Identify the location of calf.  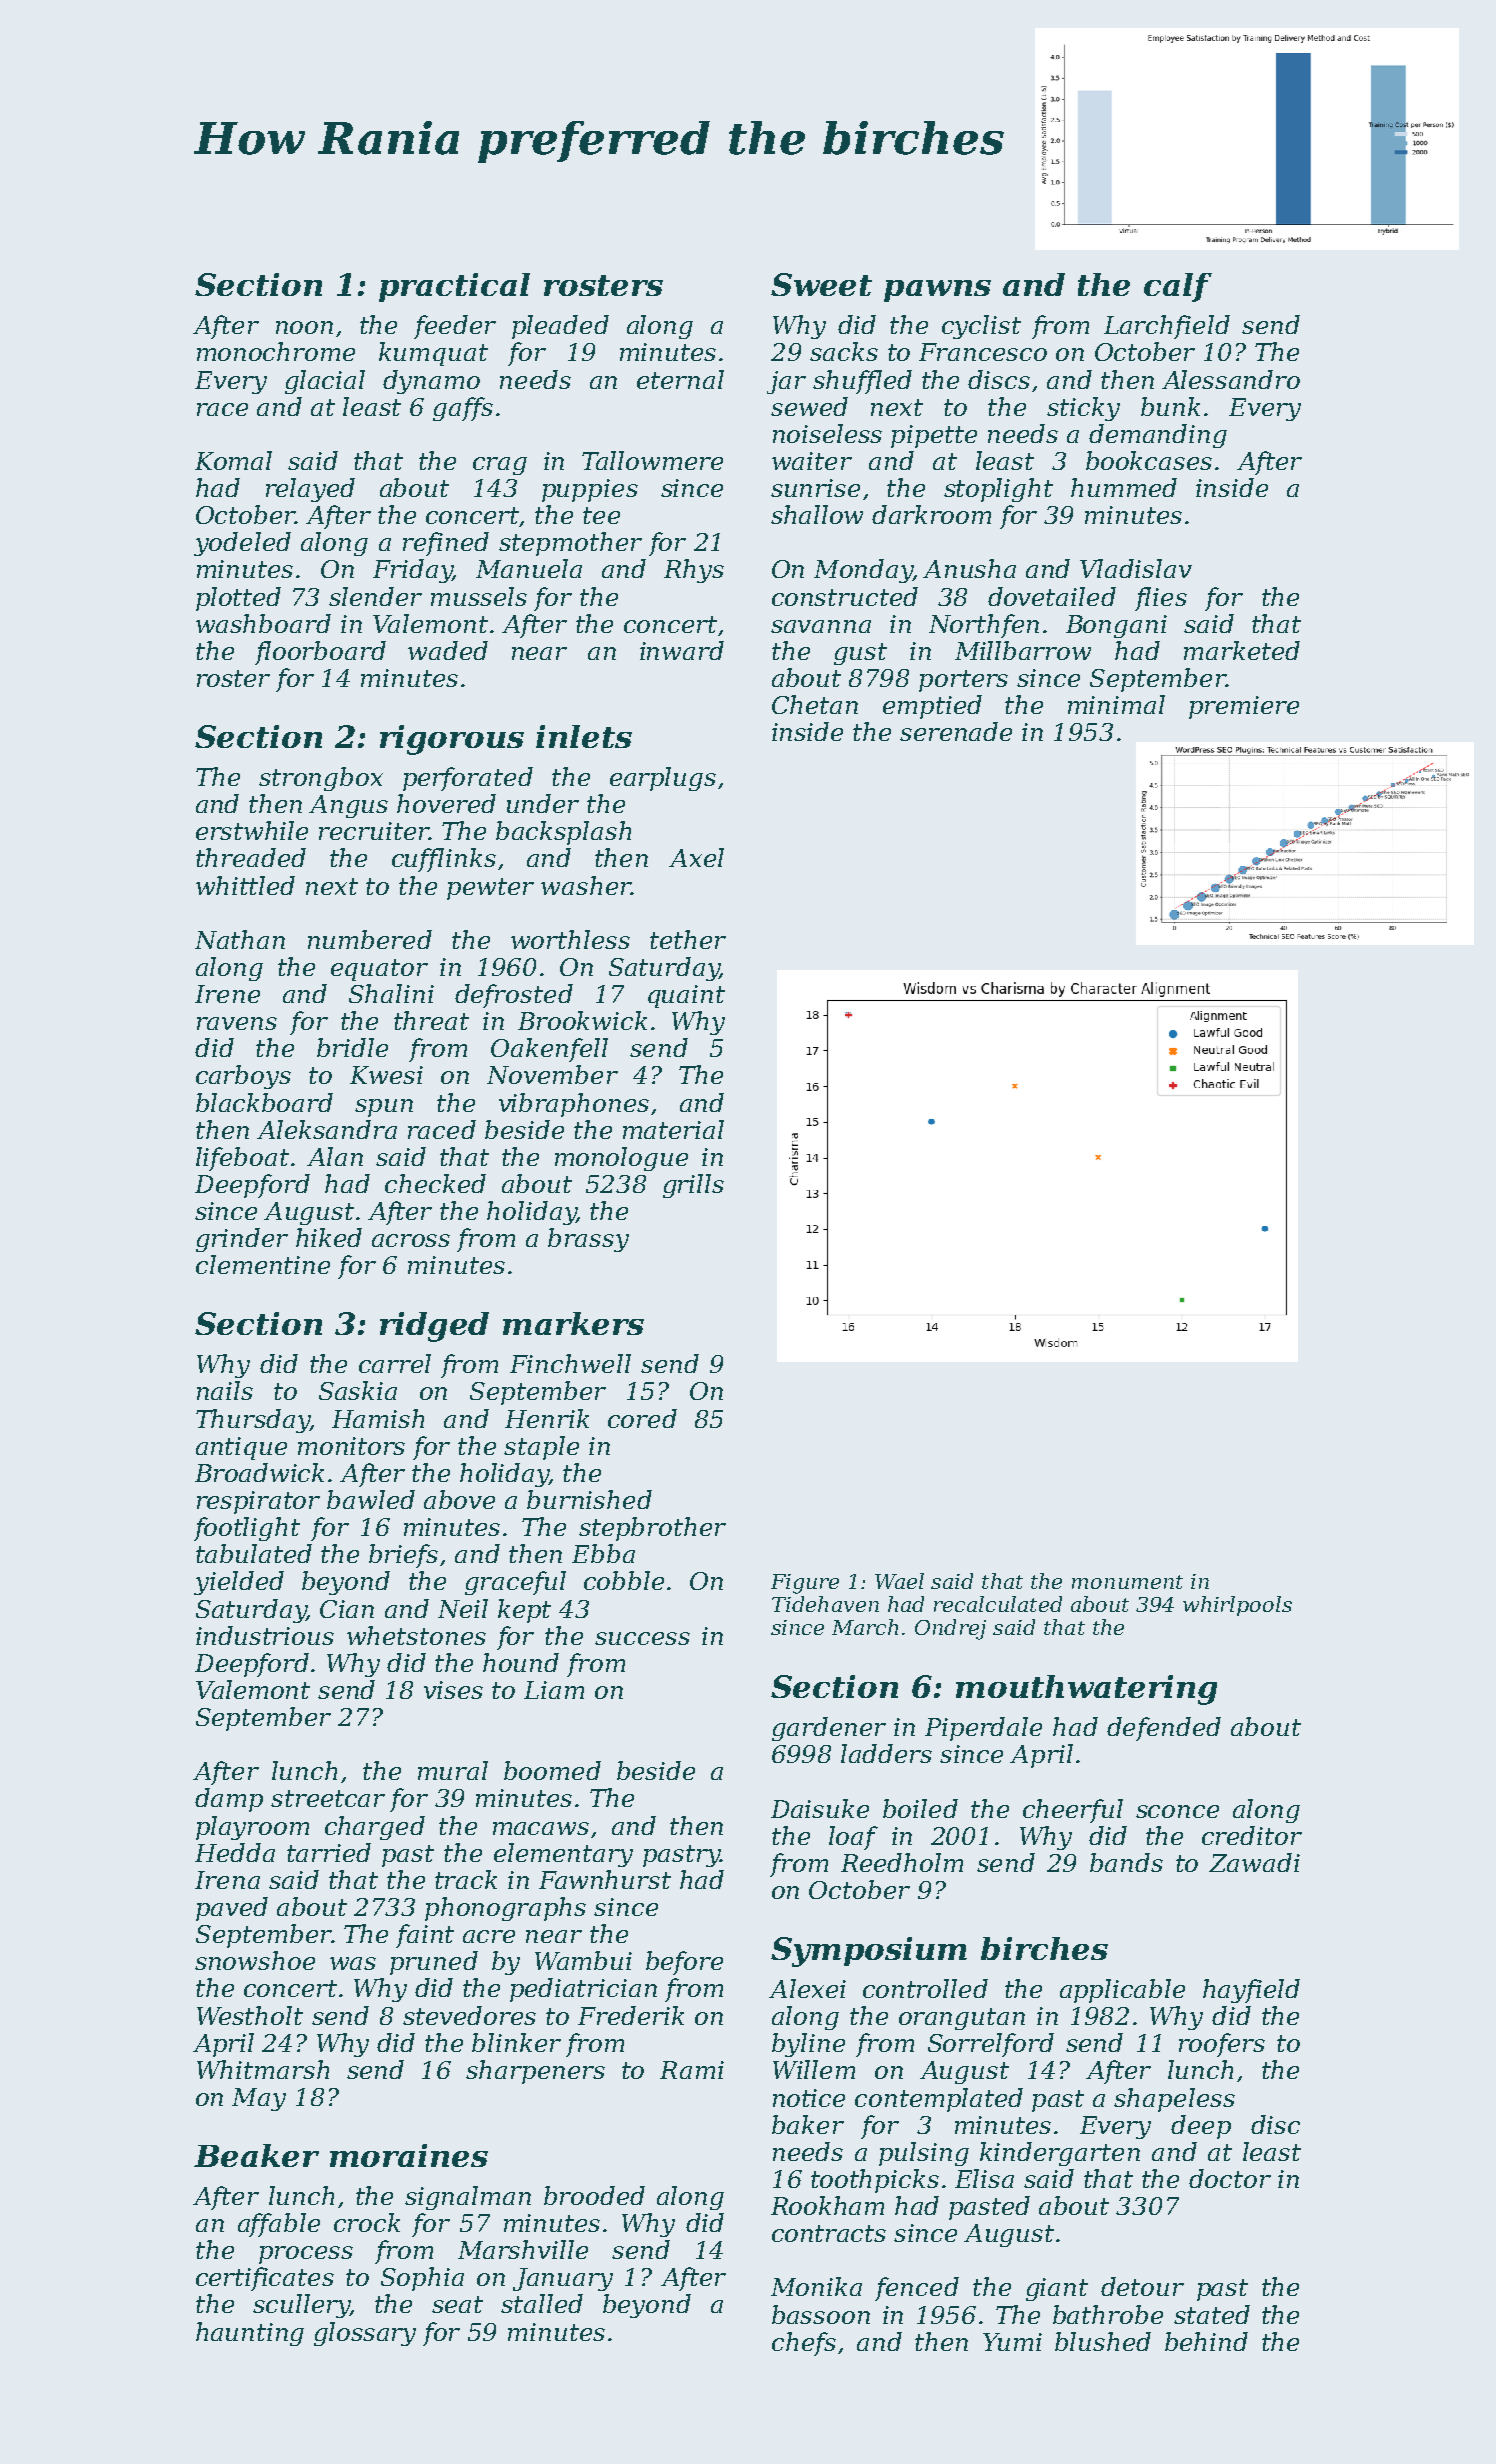
(1178, 287).
